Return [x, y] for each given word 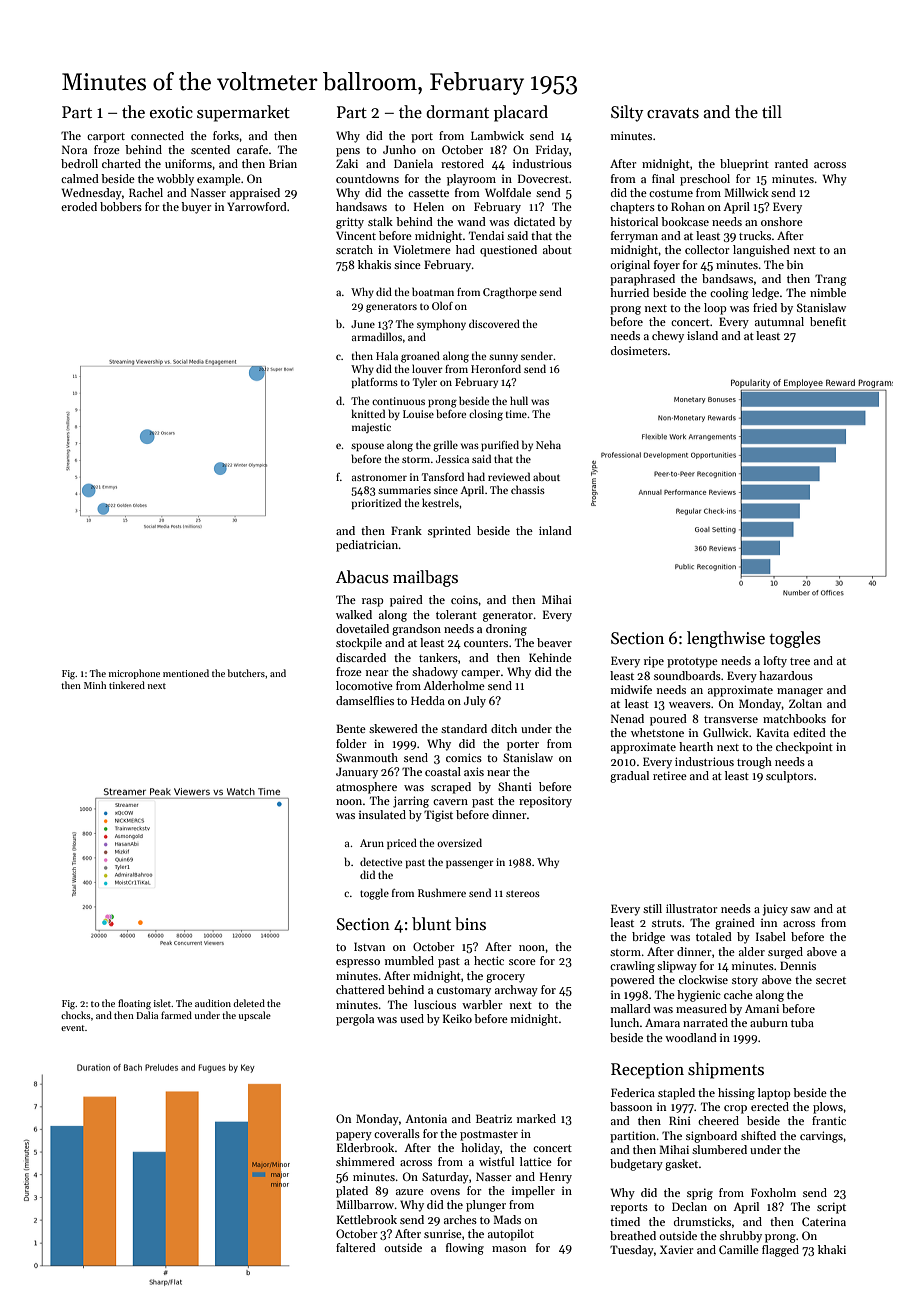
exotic [171, 112]
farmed [176, 1015]
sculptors [789, 777]
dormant [457, 111]
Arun [372, 843]
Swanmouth [367, 757]
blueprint [744, 165]
